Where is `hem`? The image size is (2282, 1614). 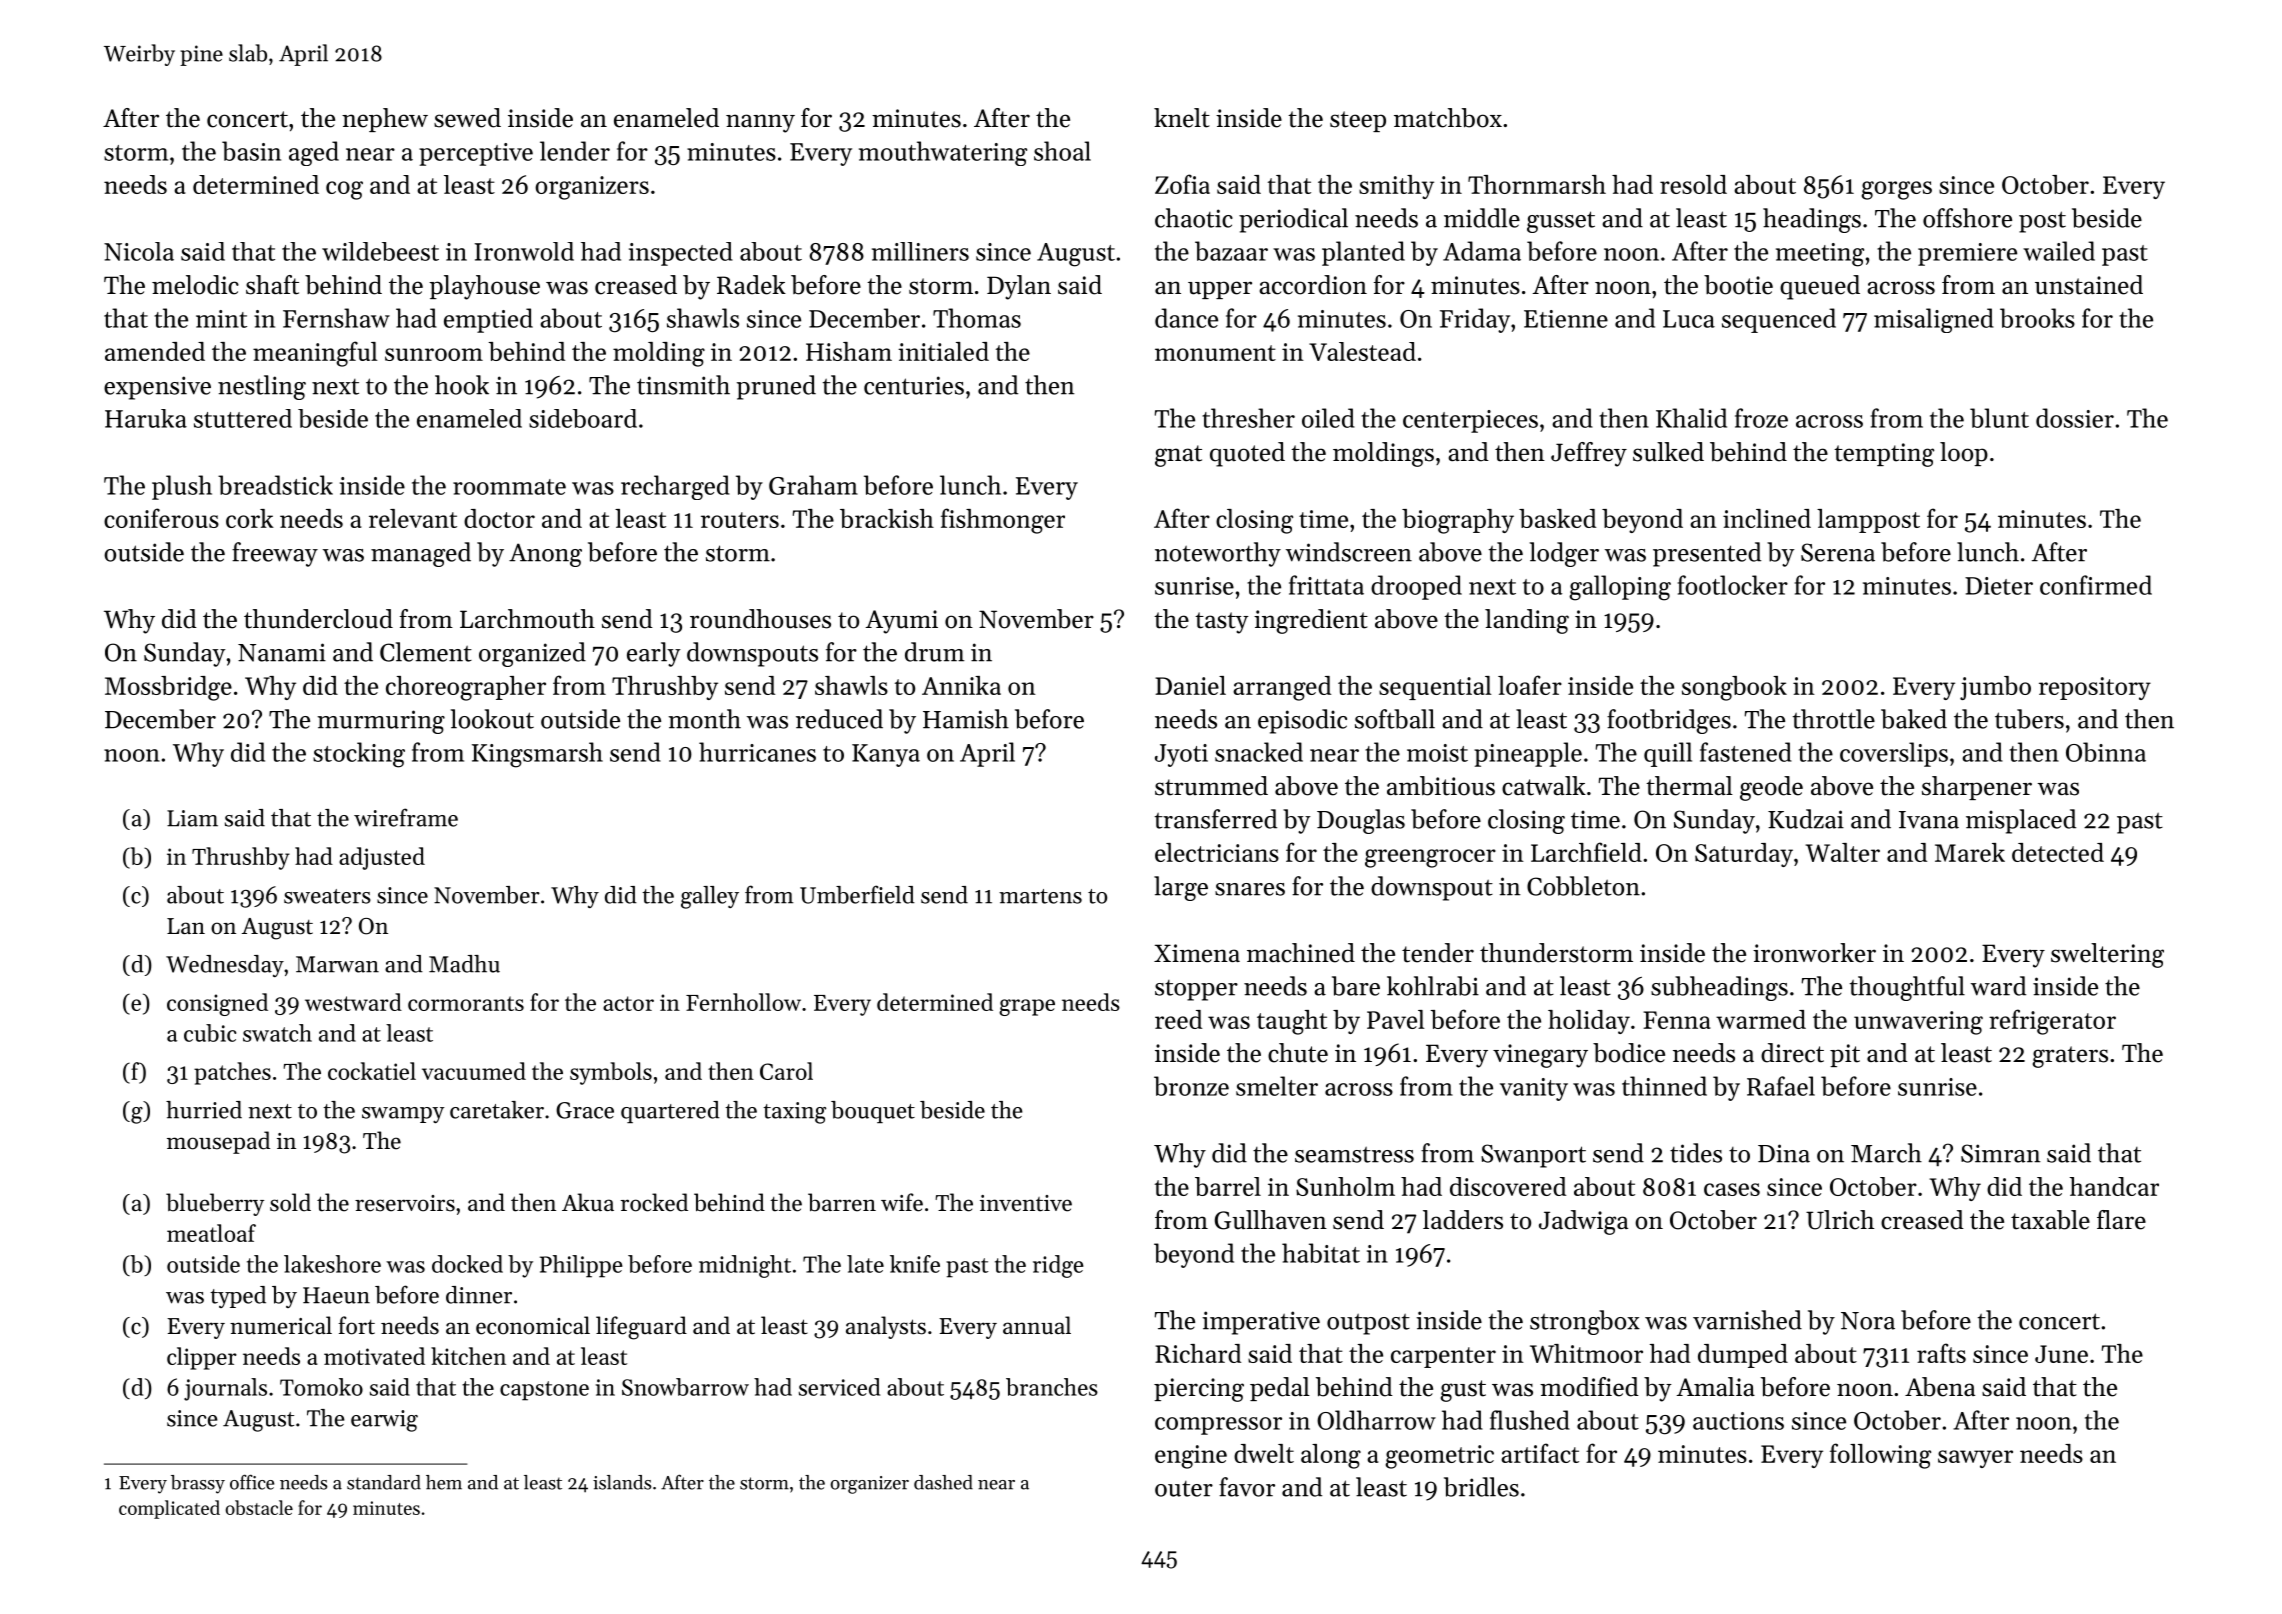 hem is located at coordinates (444, 1482).
